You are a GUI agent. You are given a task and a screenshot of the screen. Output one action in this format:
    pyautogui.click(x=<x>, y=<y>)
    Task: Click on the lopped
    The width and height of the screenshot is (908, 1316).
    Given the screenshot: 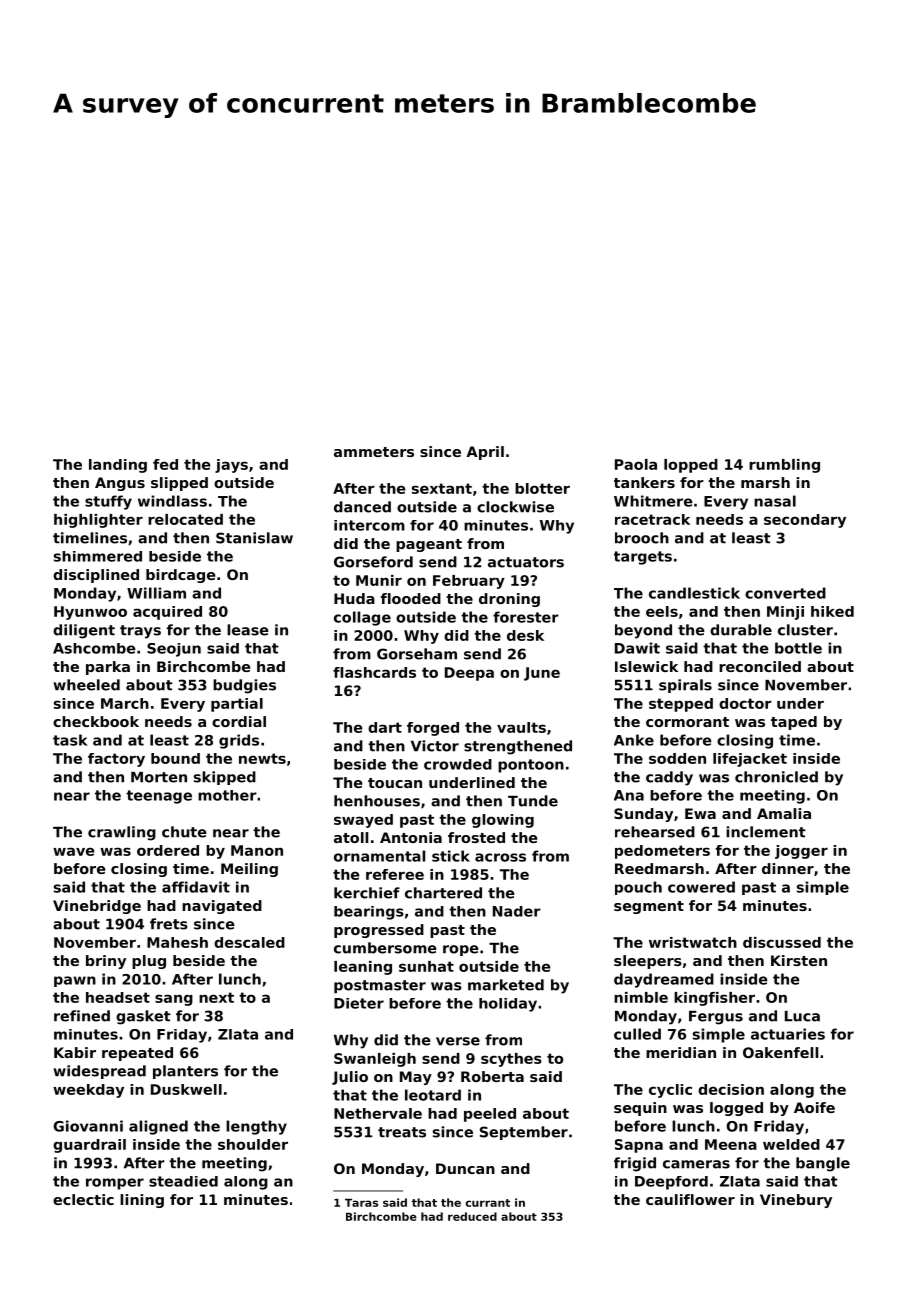 What is the action you would take?
    pyautogui.click(x=691, y=466)
